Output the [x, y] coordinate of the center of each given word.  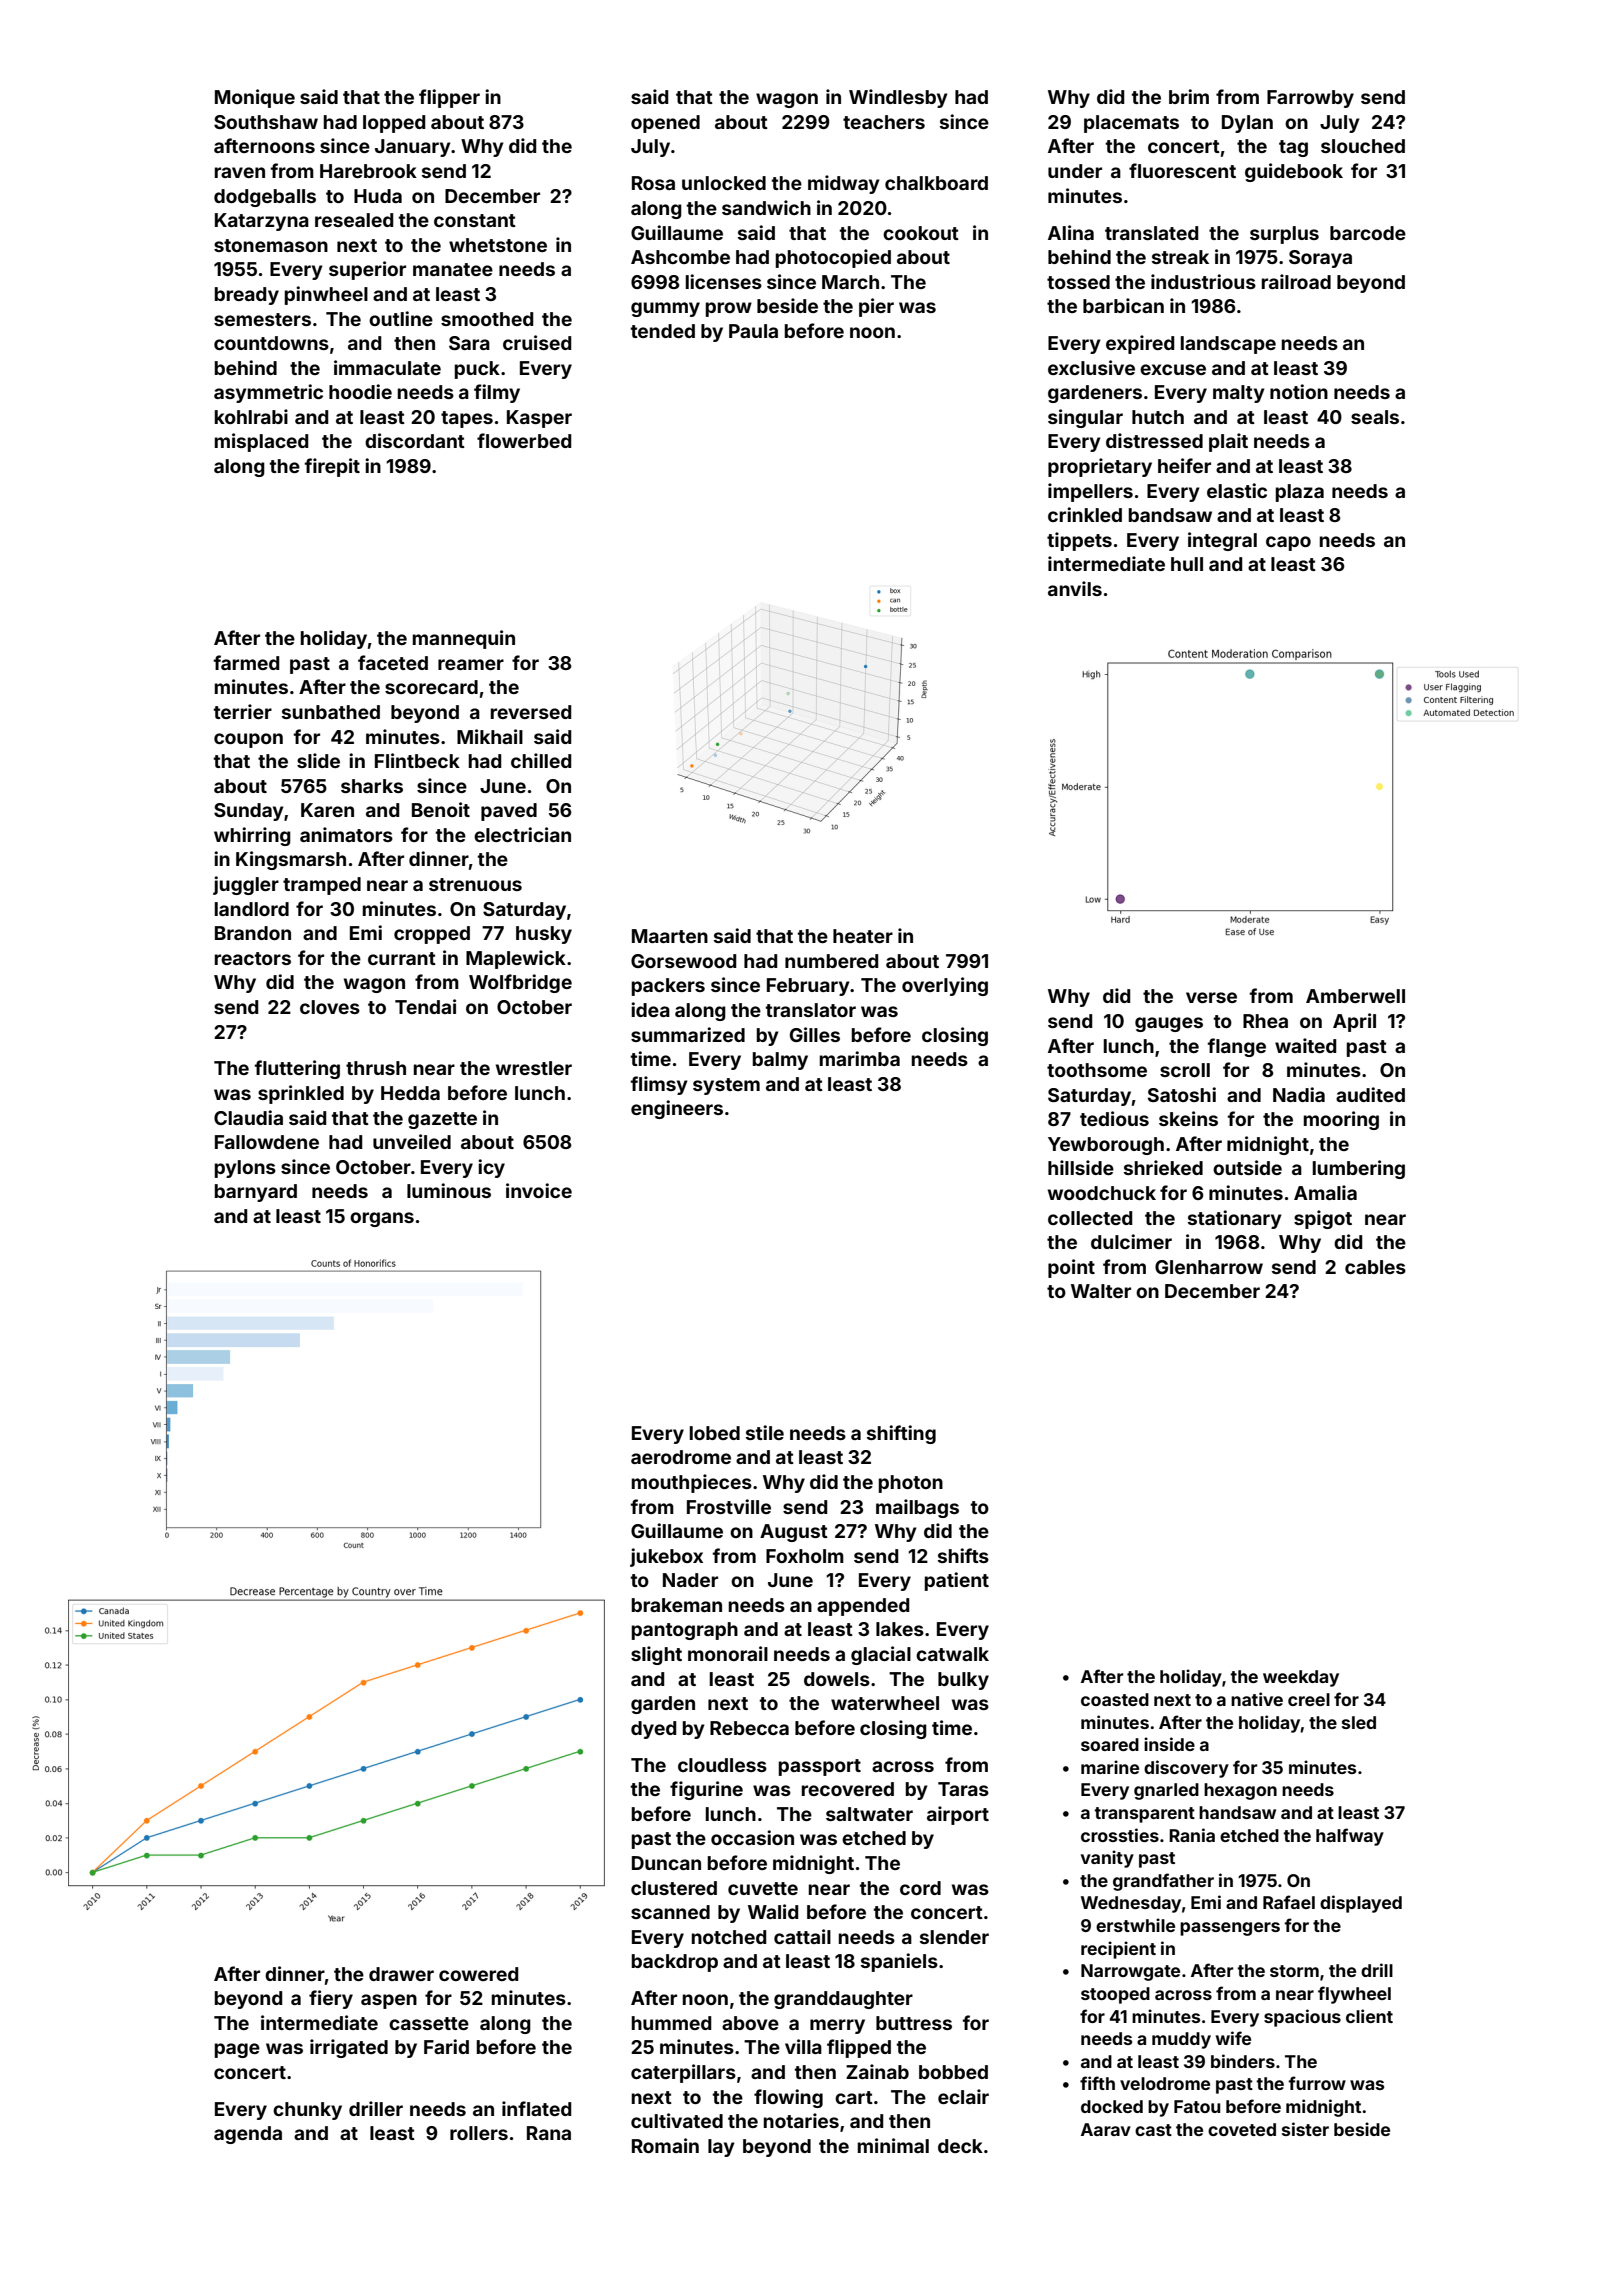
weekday [1301, 1678]
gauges [1169, 1024]
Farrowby [1310, 99]
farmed [246, 662]
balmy [780, 1061]
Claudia [248, 1117]
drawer [401, 1974]
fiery [331, 1999]
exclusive [1091, 367]
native [1257, 1699]
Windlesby [898, 98]
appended [863, 1607]
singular [1085, 418]
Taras [963, 1789]
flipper [449, 98]
